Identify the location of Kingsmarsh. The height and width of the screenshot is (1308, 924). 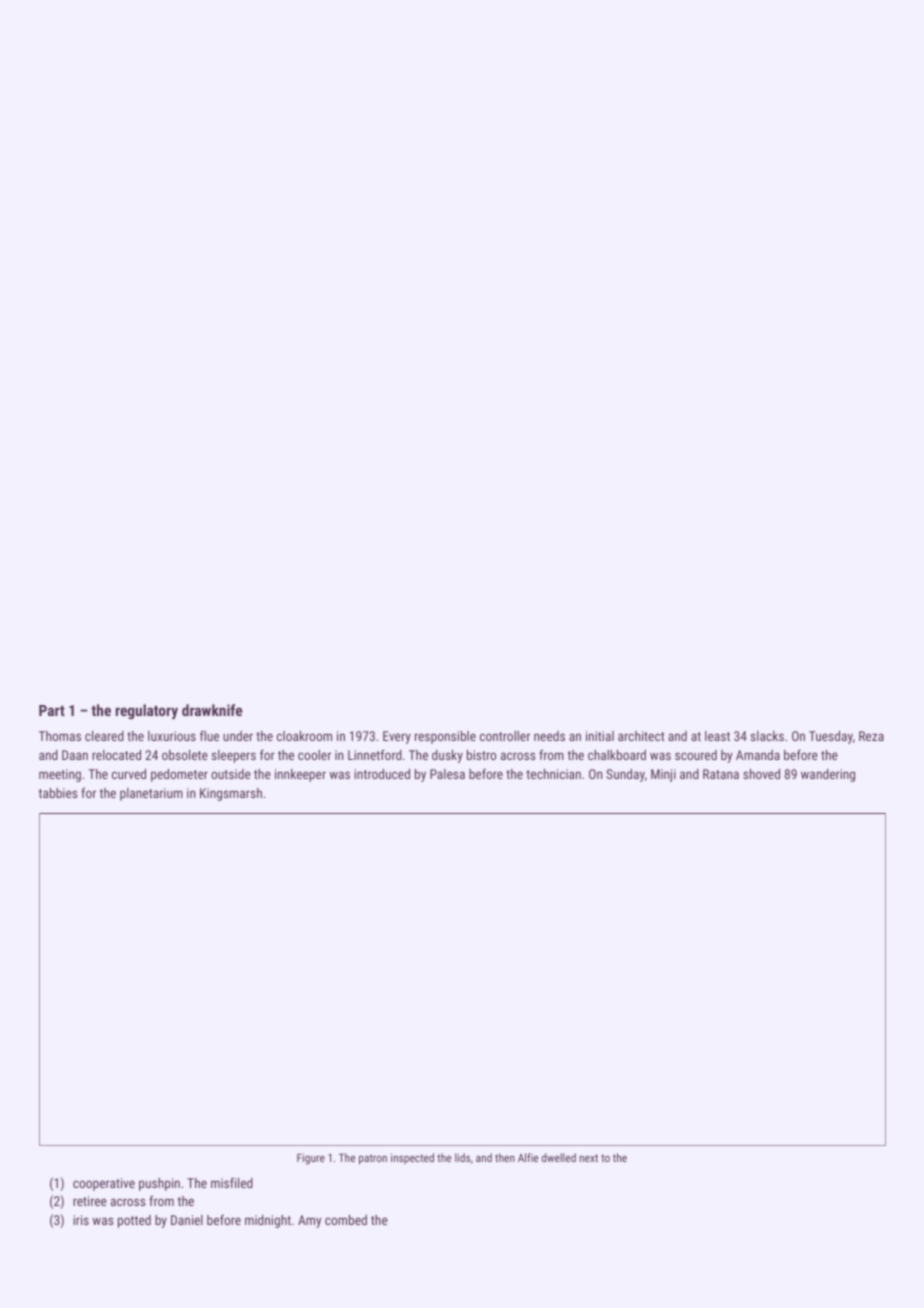
(231, 794).
